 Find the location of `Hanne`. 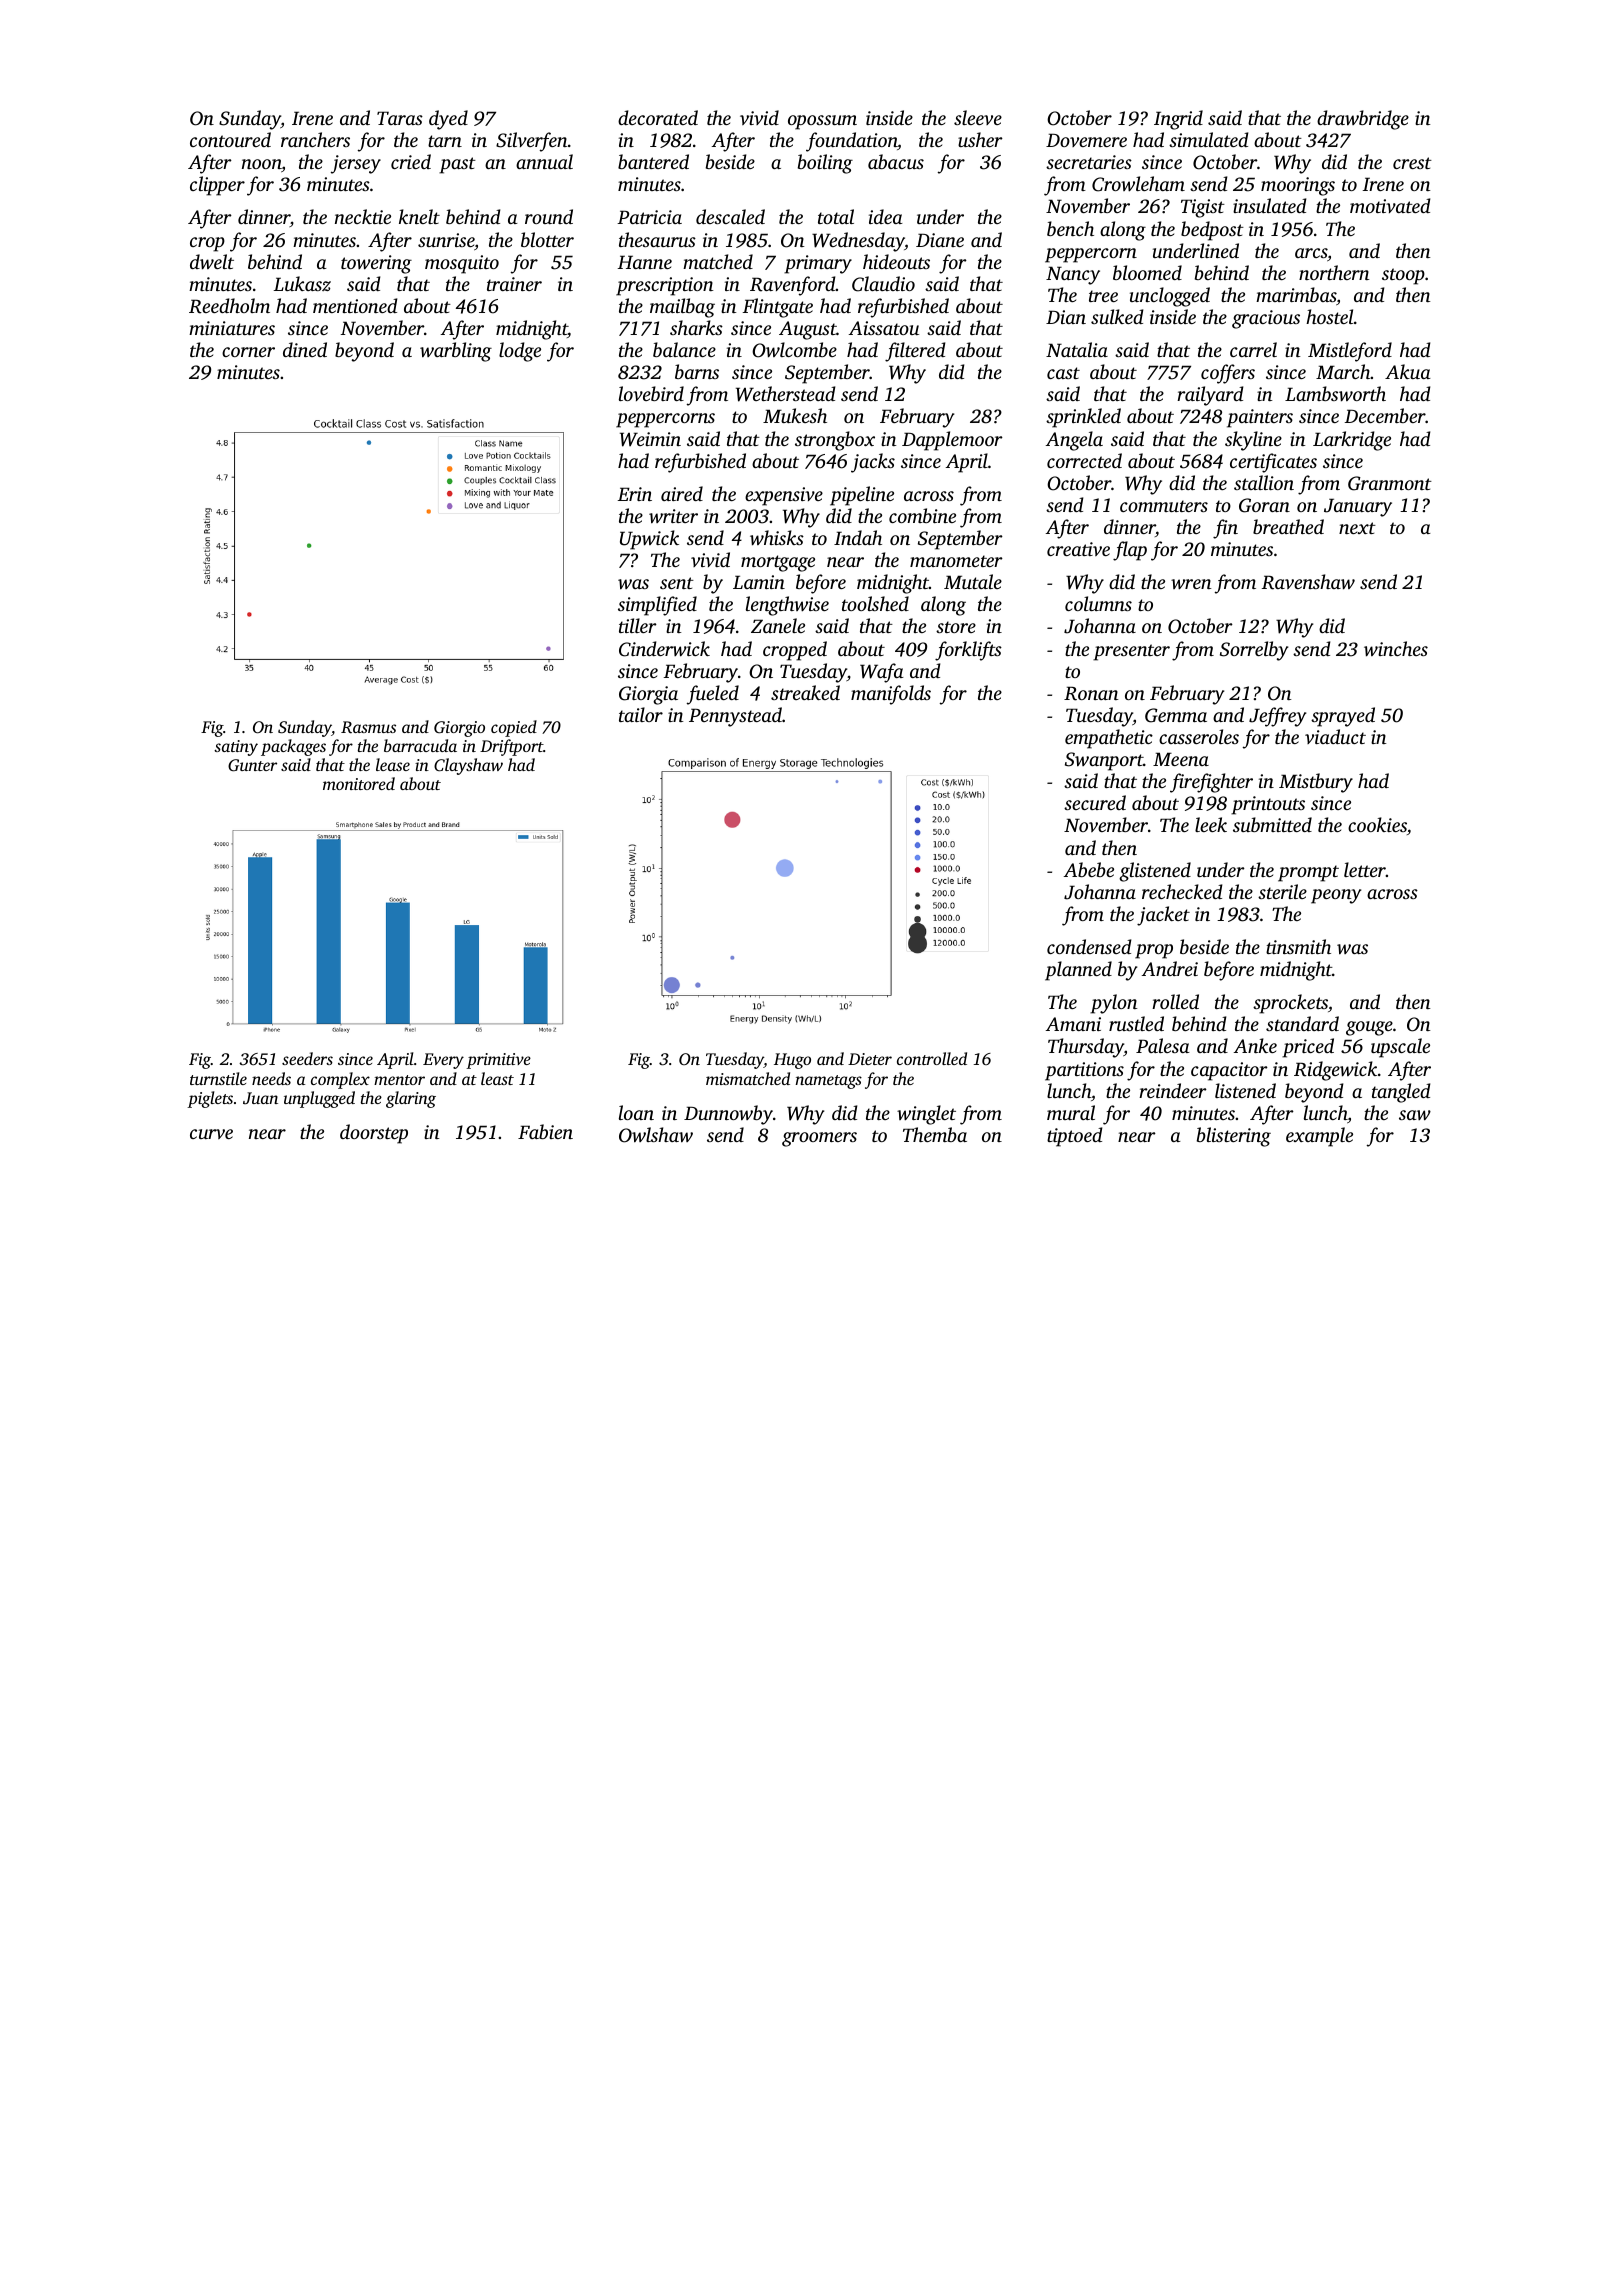

Hanne is located at coordinates (645, 262).
